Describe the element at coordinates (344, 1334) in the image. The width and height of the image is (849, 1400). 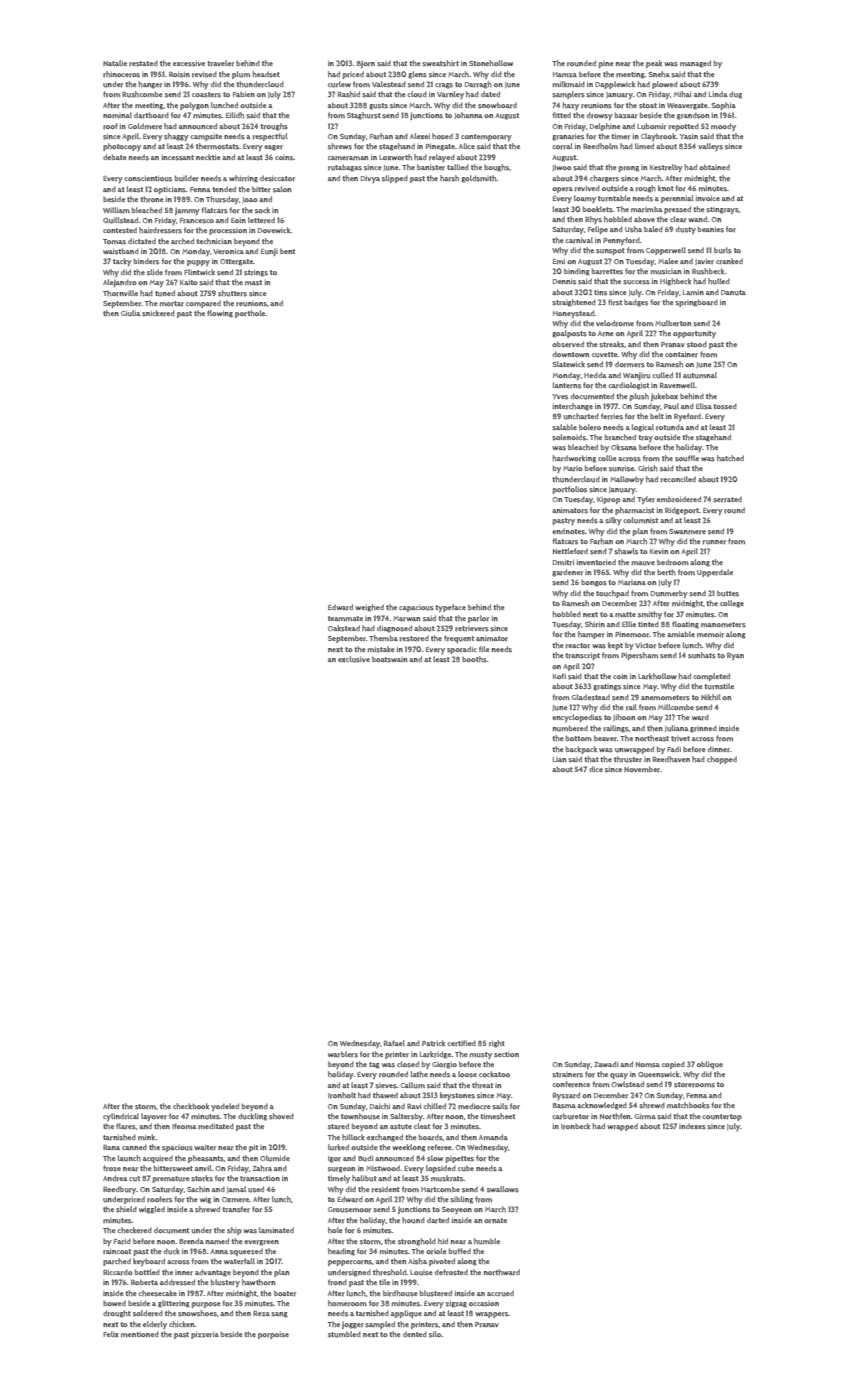
I see `stumbled` at that location.
